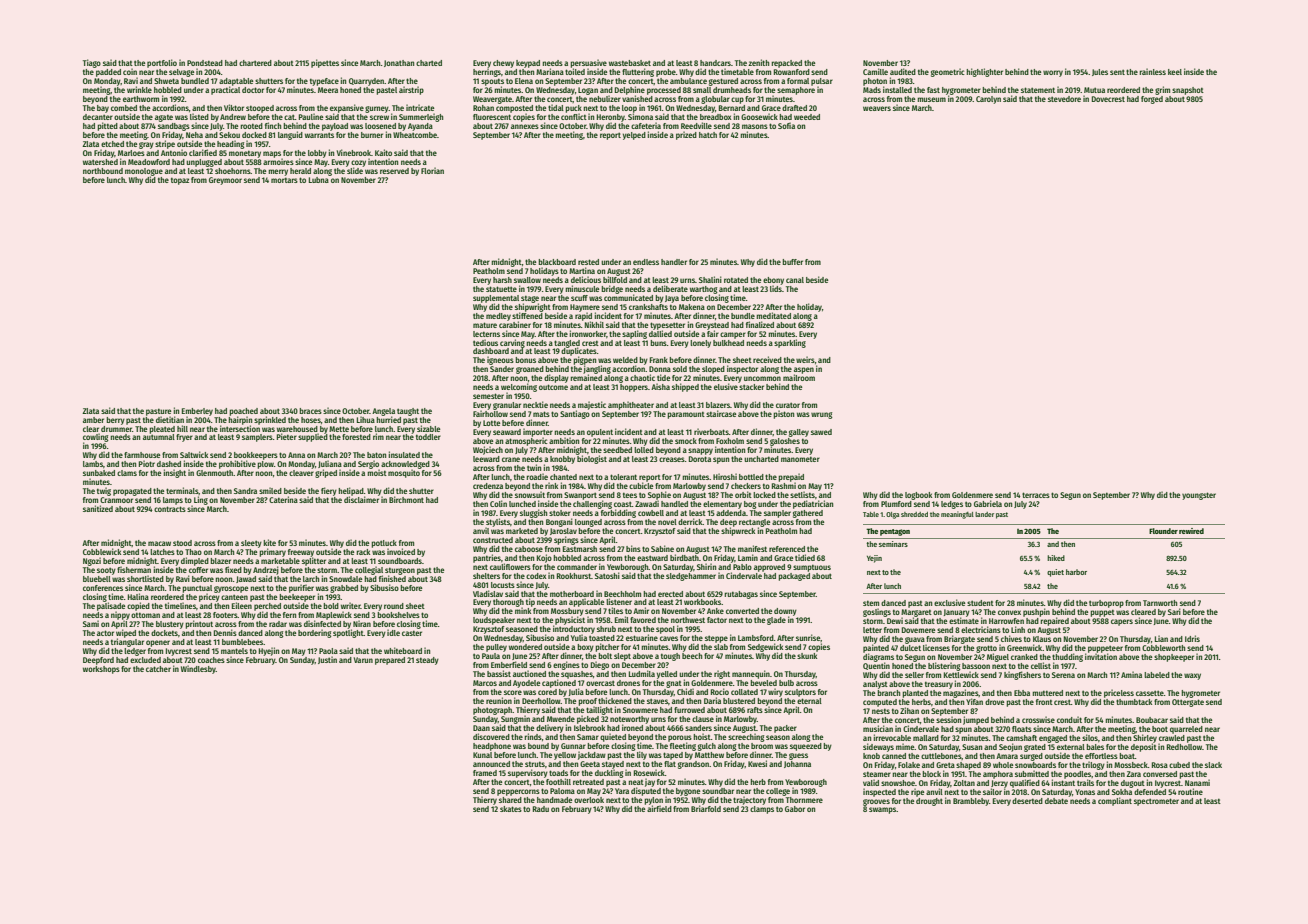 The width and height of the screenshot is (1308, 924). What do you see at coordinates (101, 670) in the screenshot?
I see `workshops` at bounding box center [101, 670].
